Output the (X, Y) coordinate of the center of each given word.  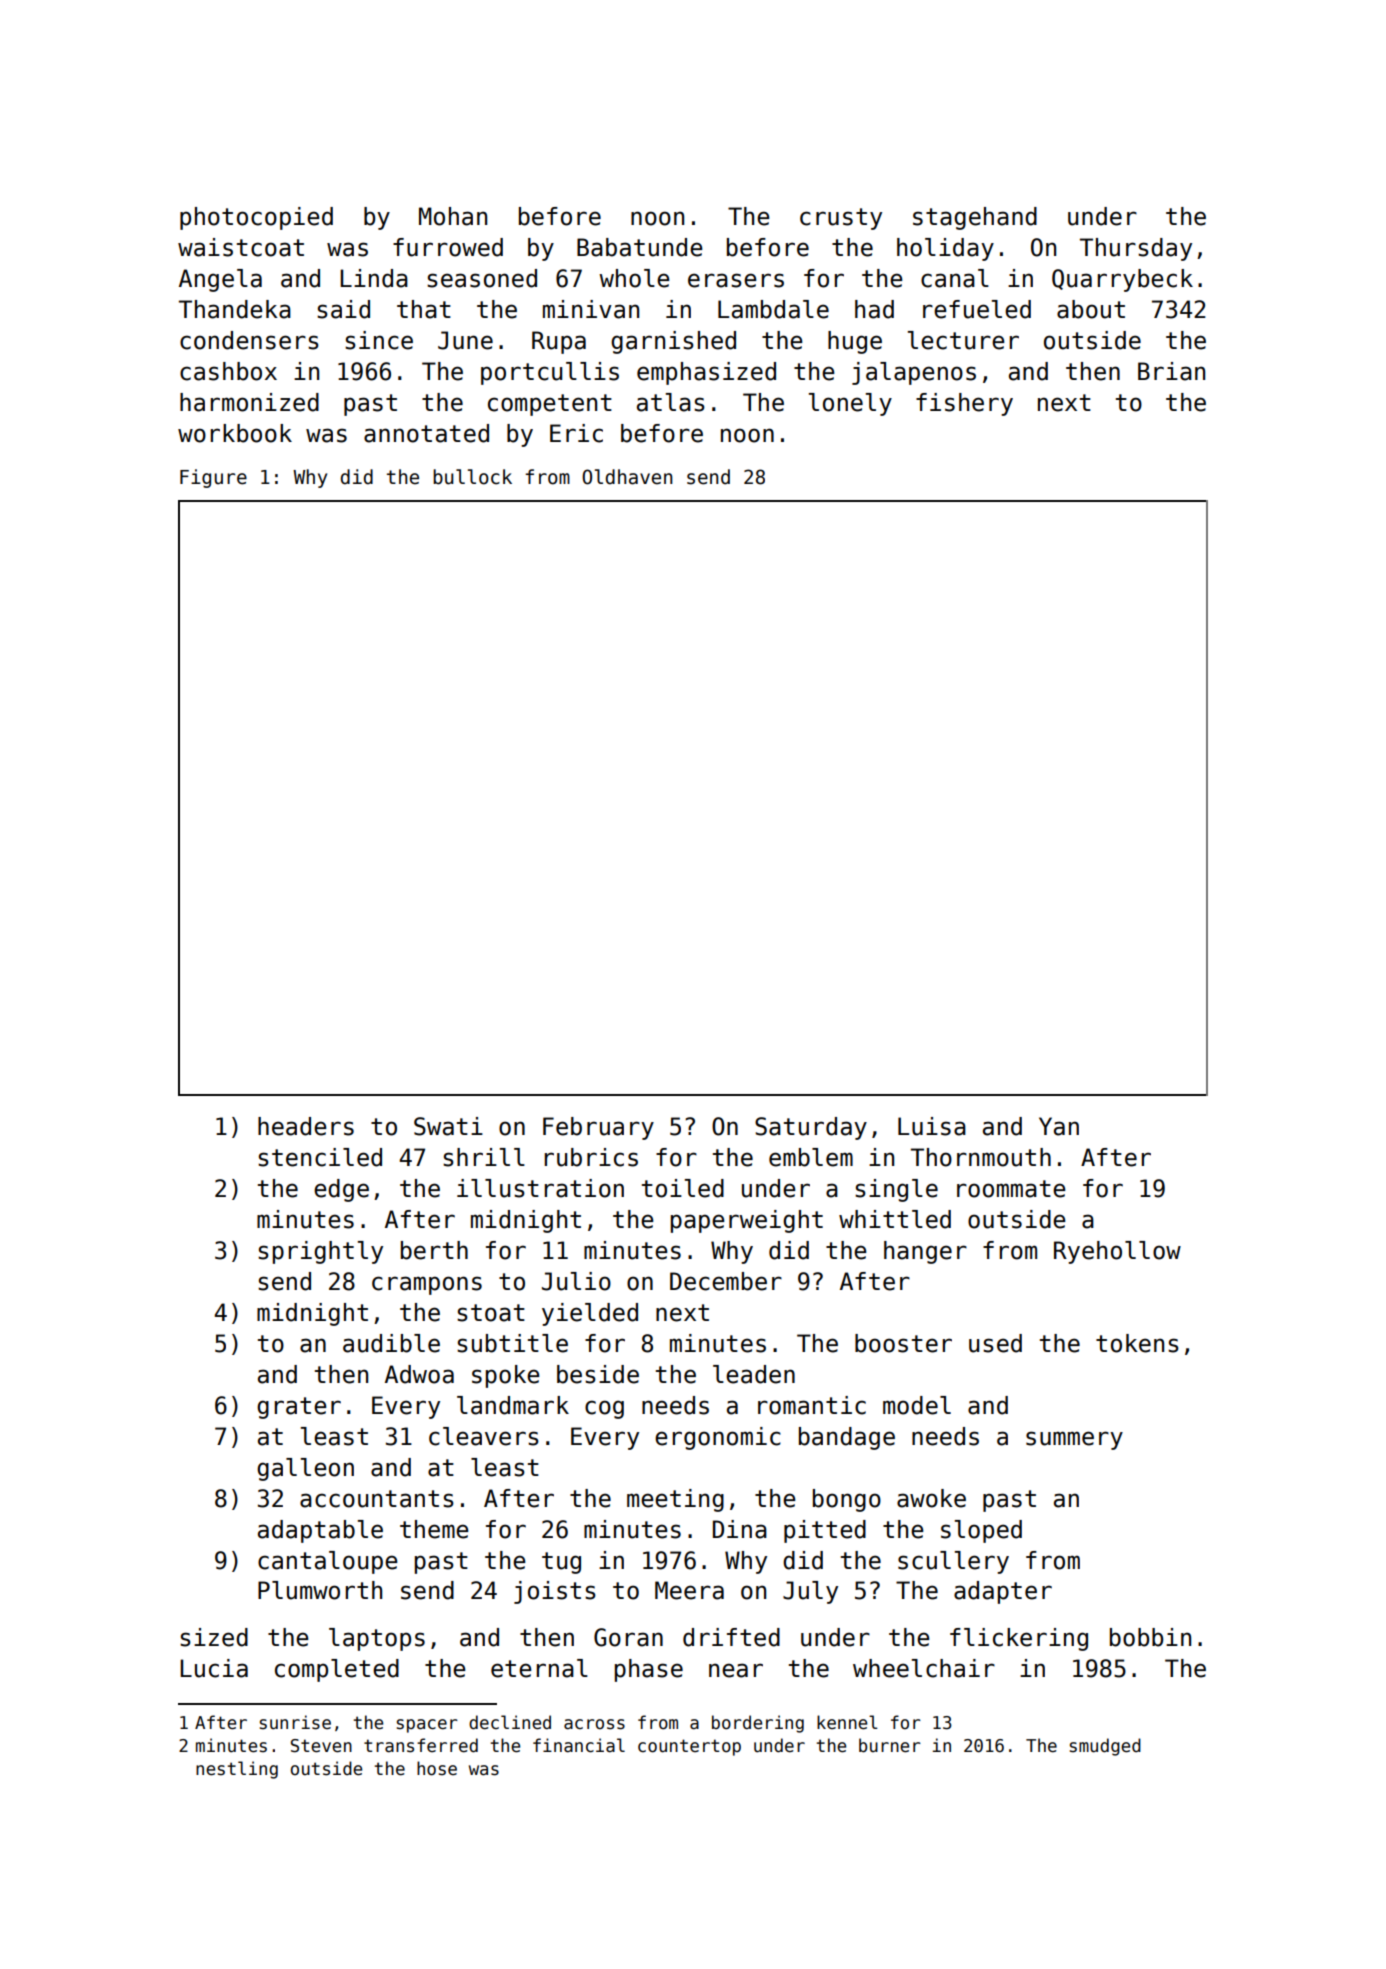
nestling (237, 1770)
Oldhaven (627, 477)
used (995, 1343)
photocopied (256, 218)
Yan (1059, 1126)
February (598, 1128)
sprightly (320, 1252)
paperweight (747, 1221)
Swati (448, 1126)
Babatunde (640, 247)
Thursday (1136, 249)
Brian (1171, 371)
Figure (213, 478)
